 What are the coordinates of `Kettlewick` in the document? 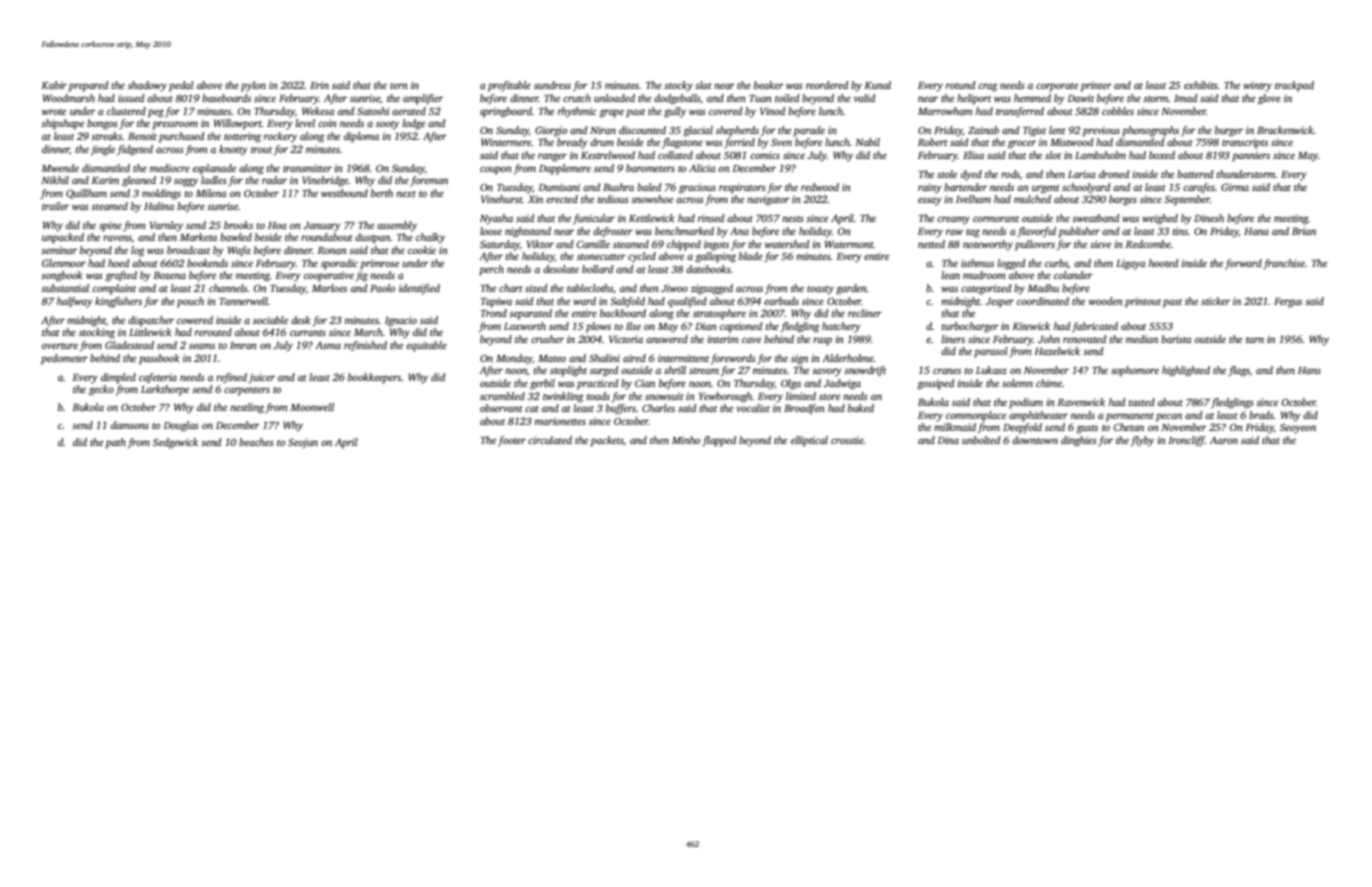 It's located at (652, 218).
